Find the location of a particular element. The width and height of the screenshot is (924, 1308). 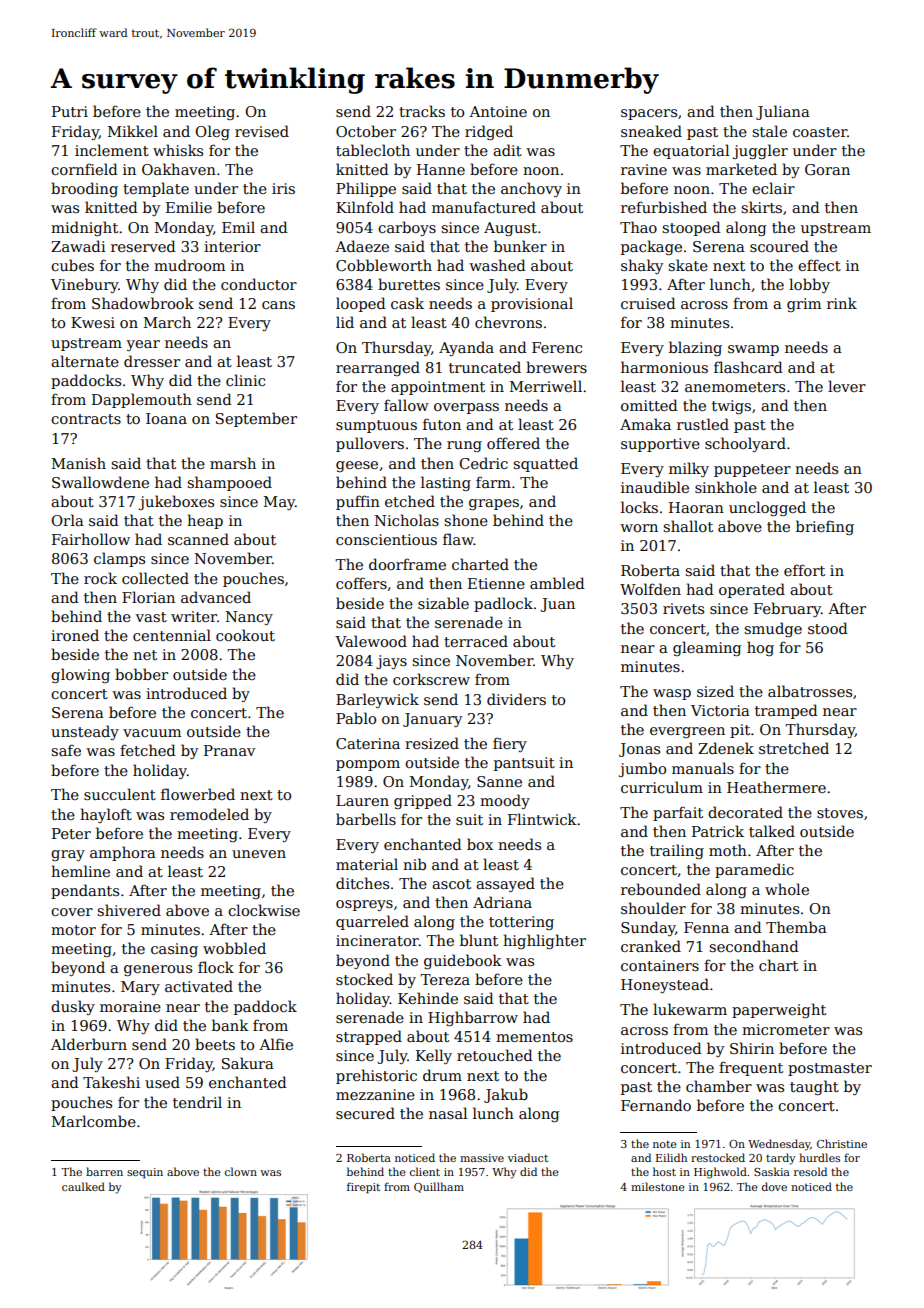

sumptuous is located at coordinates (376, 426).
